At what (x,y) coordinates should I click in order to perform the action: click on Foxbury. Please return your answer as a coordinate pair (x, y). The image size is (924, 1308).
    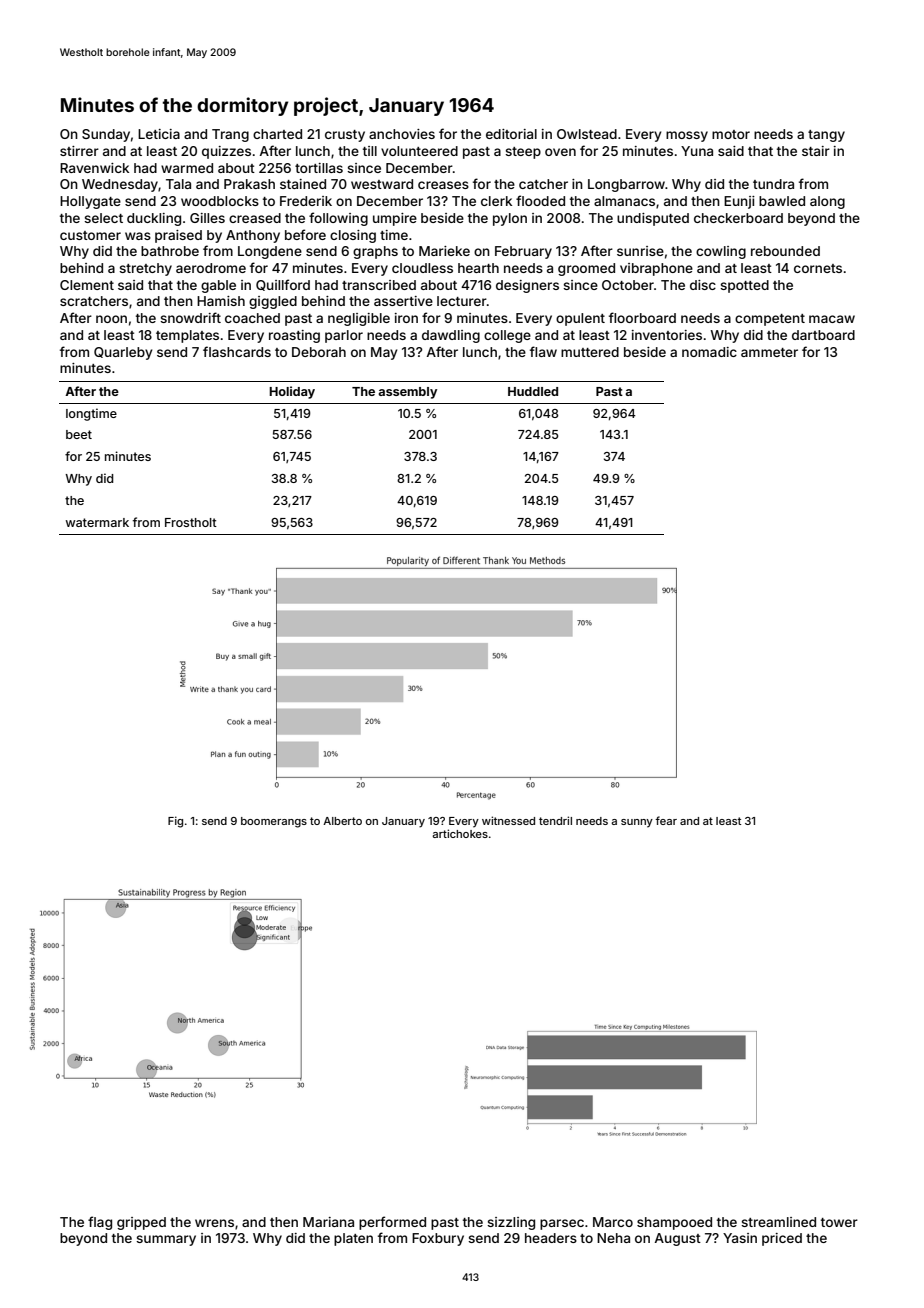
    Looking at the image, I should click on (438, 1239).
